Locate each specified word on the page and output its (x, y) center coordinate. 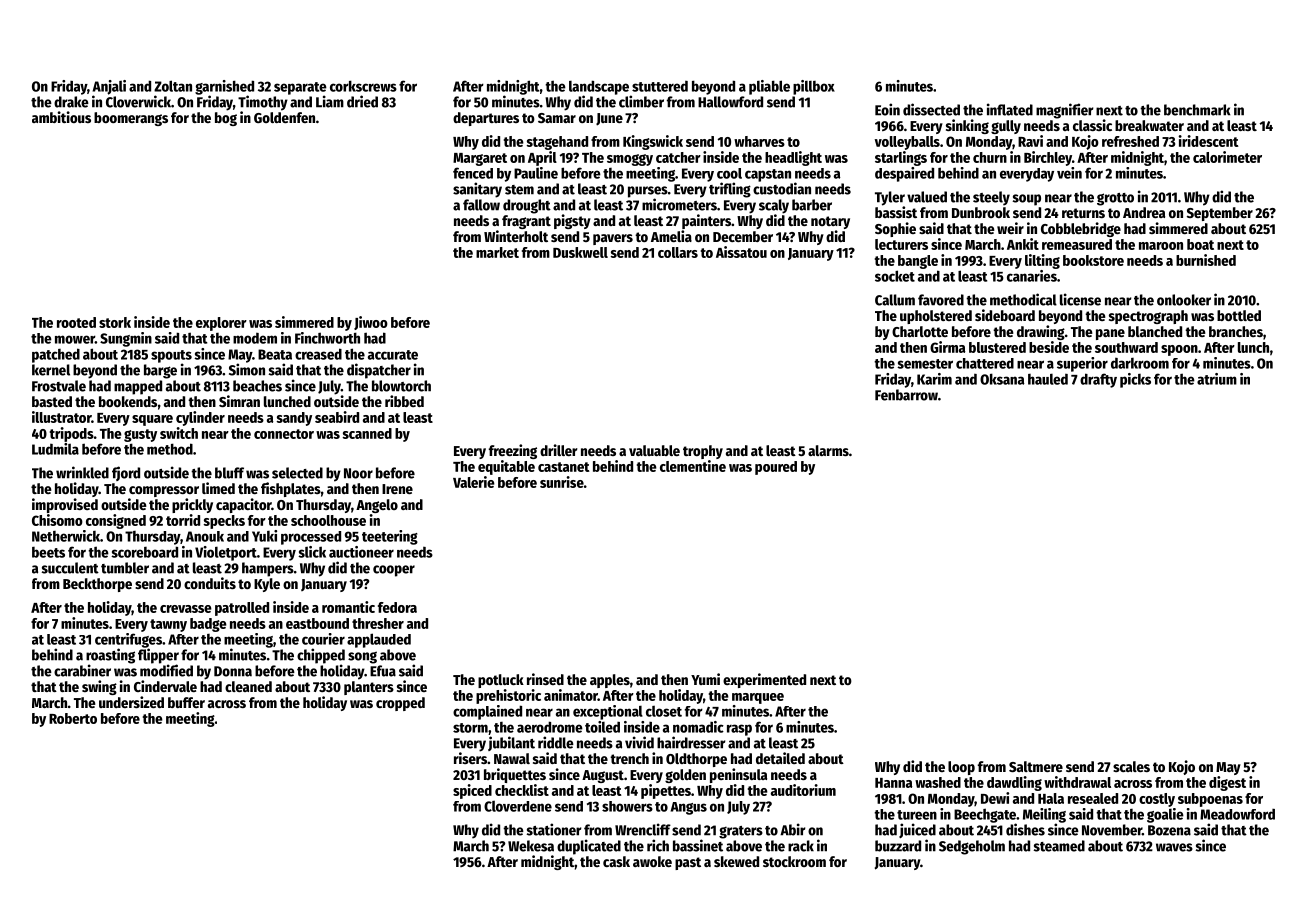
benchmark (1197, 110)
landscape (599, 87)
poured (776, 468)
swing (99, 687)
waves (1174, 847)
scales (1131, 766)
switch (179, 433)
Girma (948, 347)
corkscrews (363, 86)
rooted (76, 322)
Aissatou (741, 252)
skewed (736, 861)
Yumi (705, 679)
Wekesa (531, 846)
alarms (828, 450)
